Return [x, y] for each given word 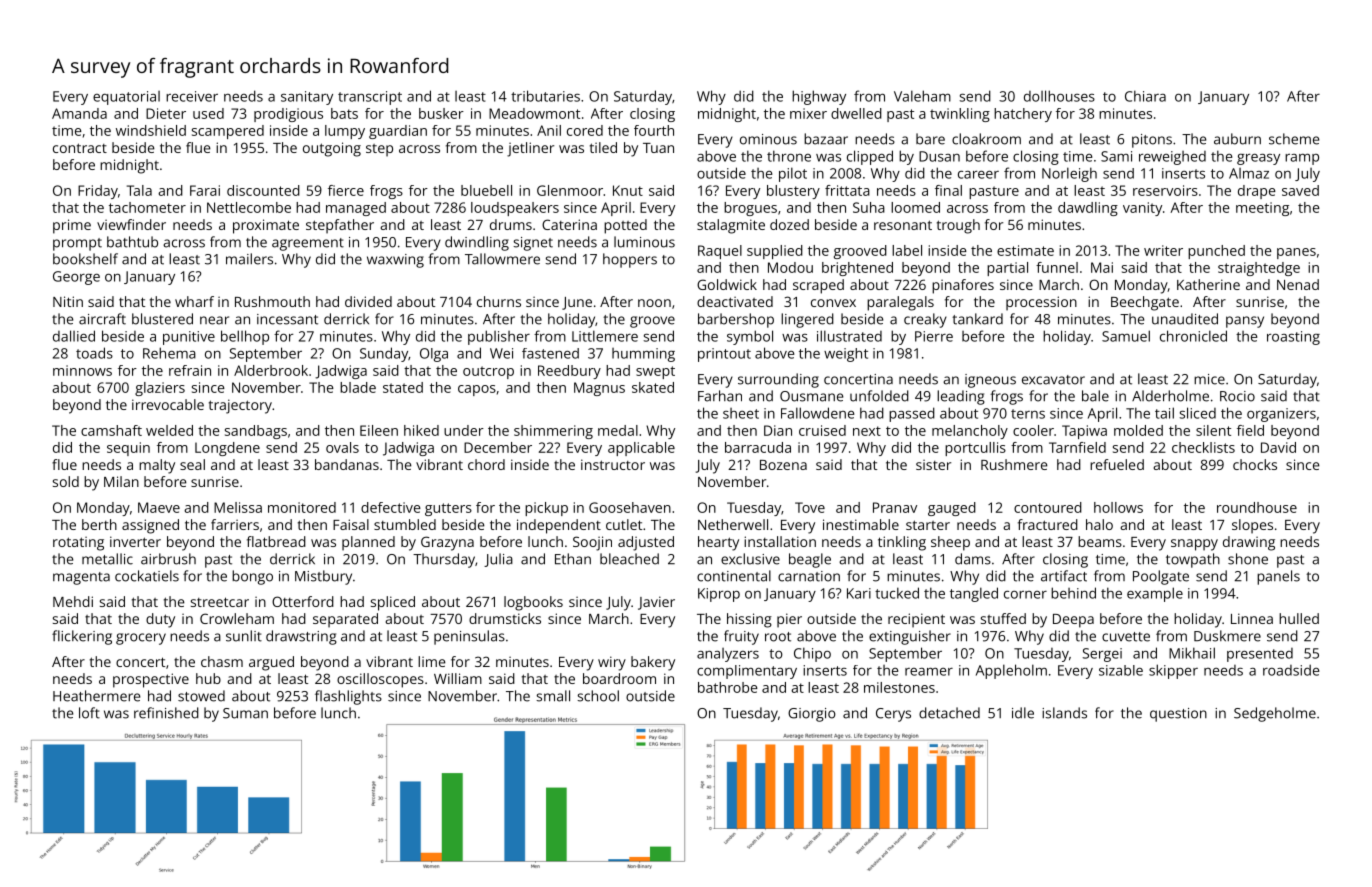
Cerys [893, 715]
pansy [1245, 322]
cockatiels [147, 576]
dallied [74, 336]
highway [819, 97]
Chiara [1145, 96]
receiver [192, 96]
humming [643, 355]
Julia [498, 560]
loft [89, 713]
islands [1064, 713]
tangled [974, 594]
